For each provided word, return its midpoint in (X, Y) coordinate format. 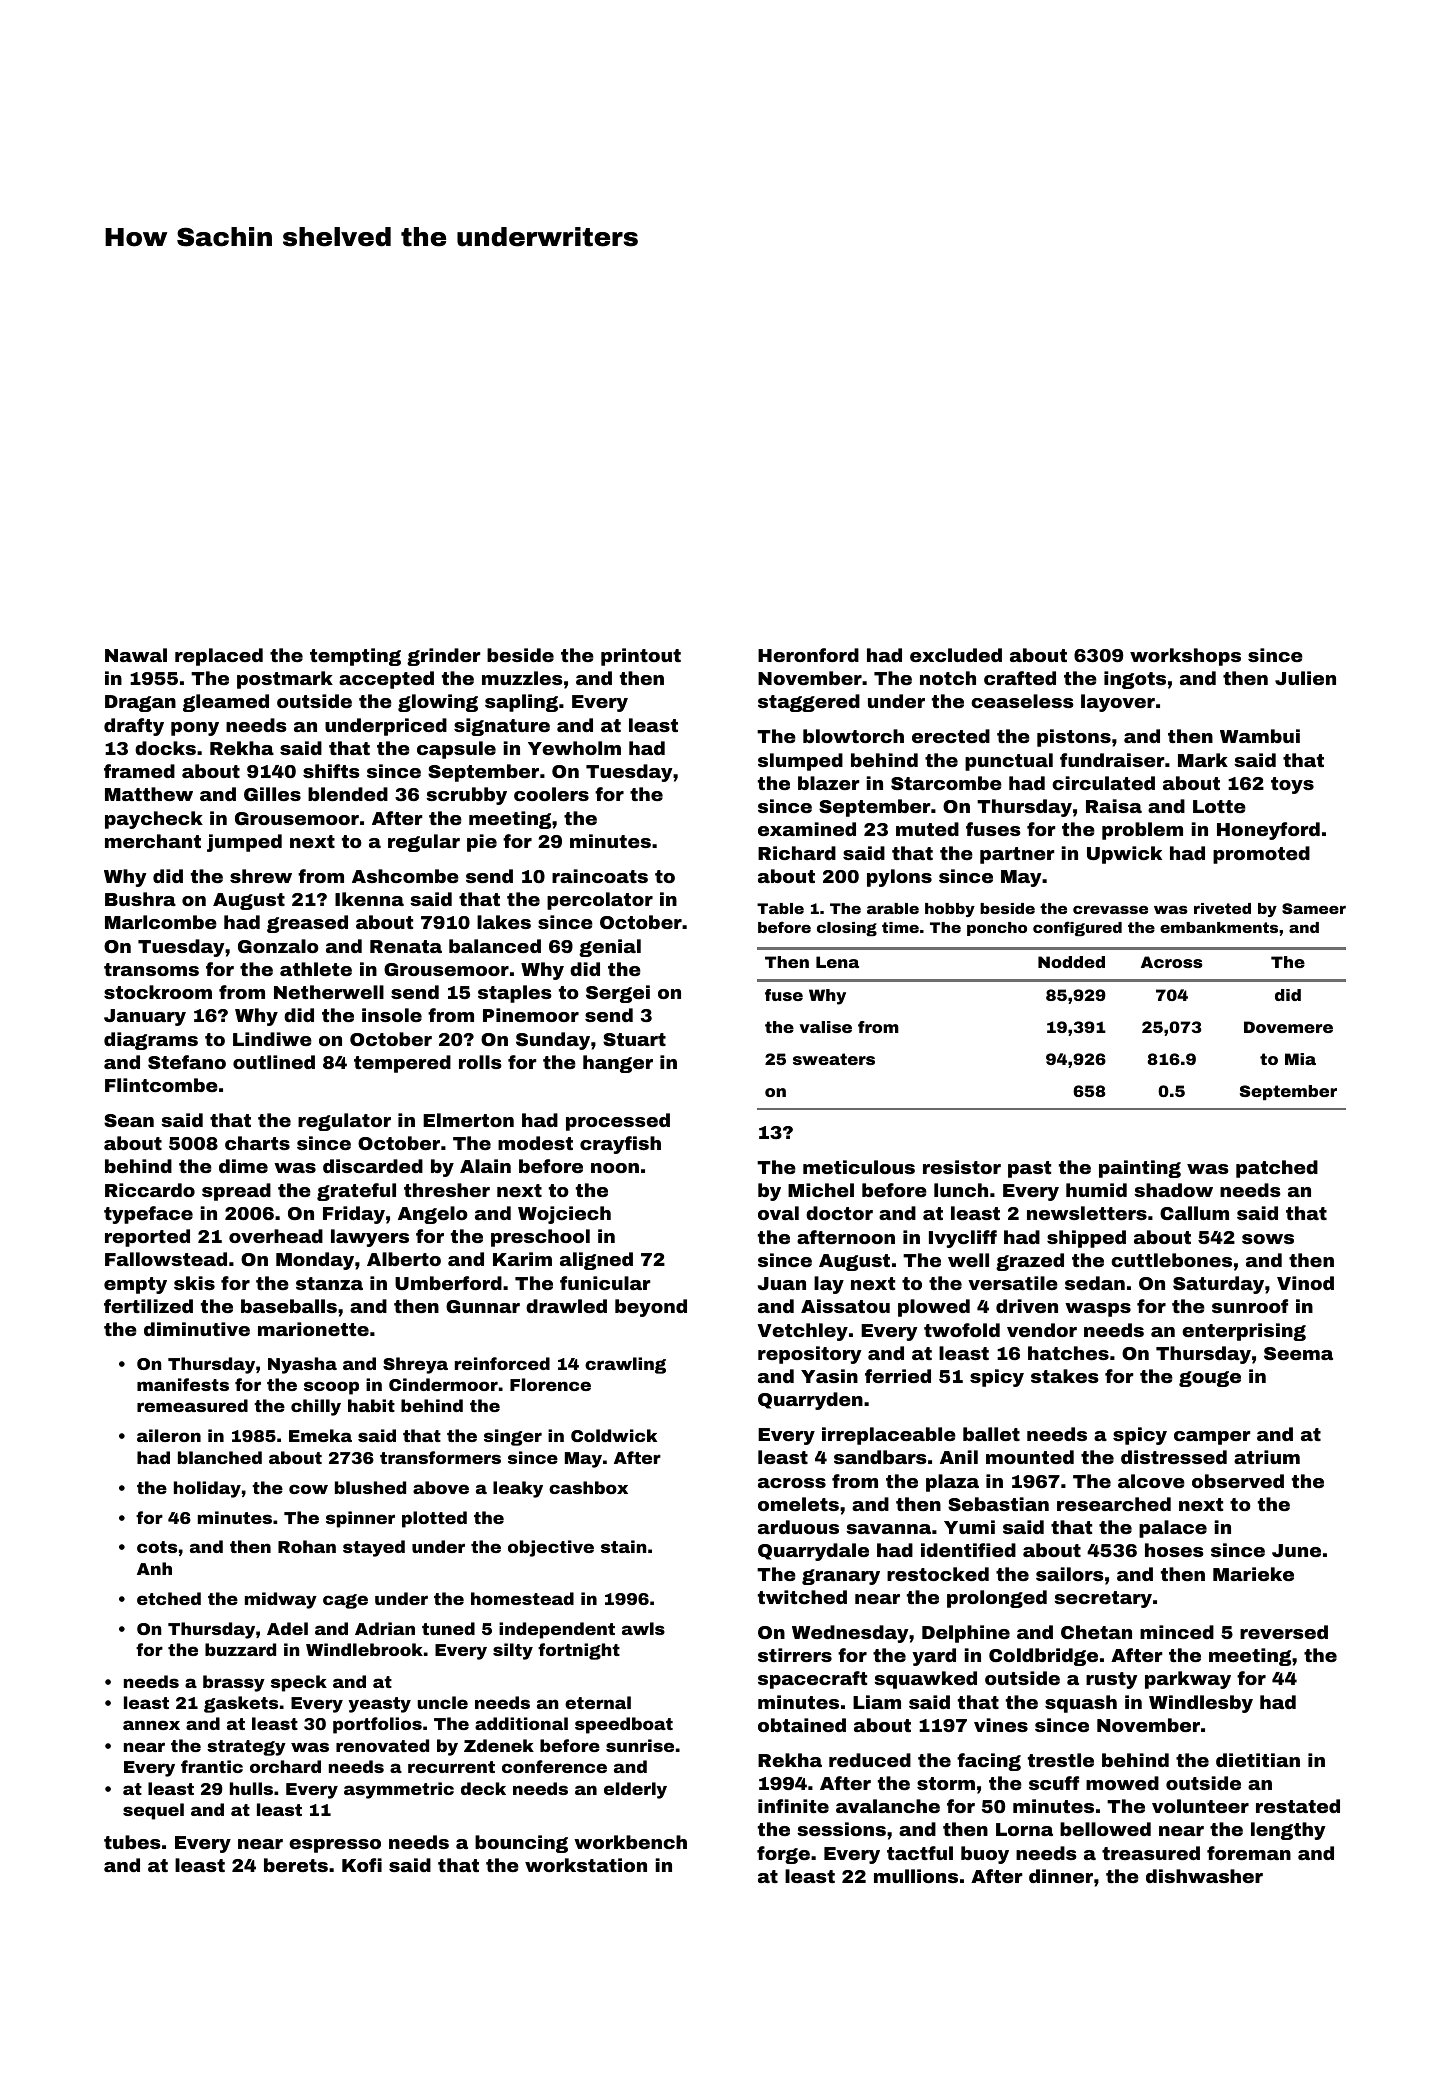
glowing (438, 703)
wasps (1098, 1310)
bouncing (521, 1844)
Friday (354, 1215)
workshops (1185, 657)
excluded (956, 655)
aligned (596, 1261)
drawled (566, 1306)
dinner (1061, 1876)
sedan (1095, 1283)
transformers (440, 1457)
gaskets (241, 1704)
